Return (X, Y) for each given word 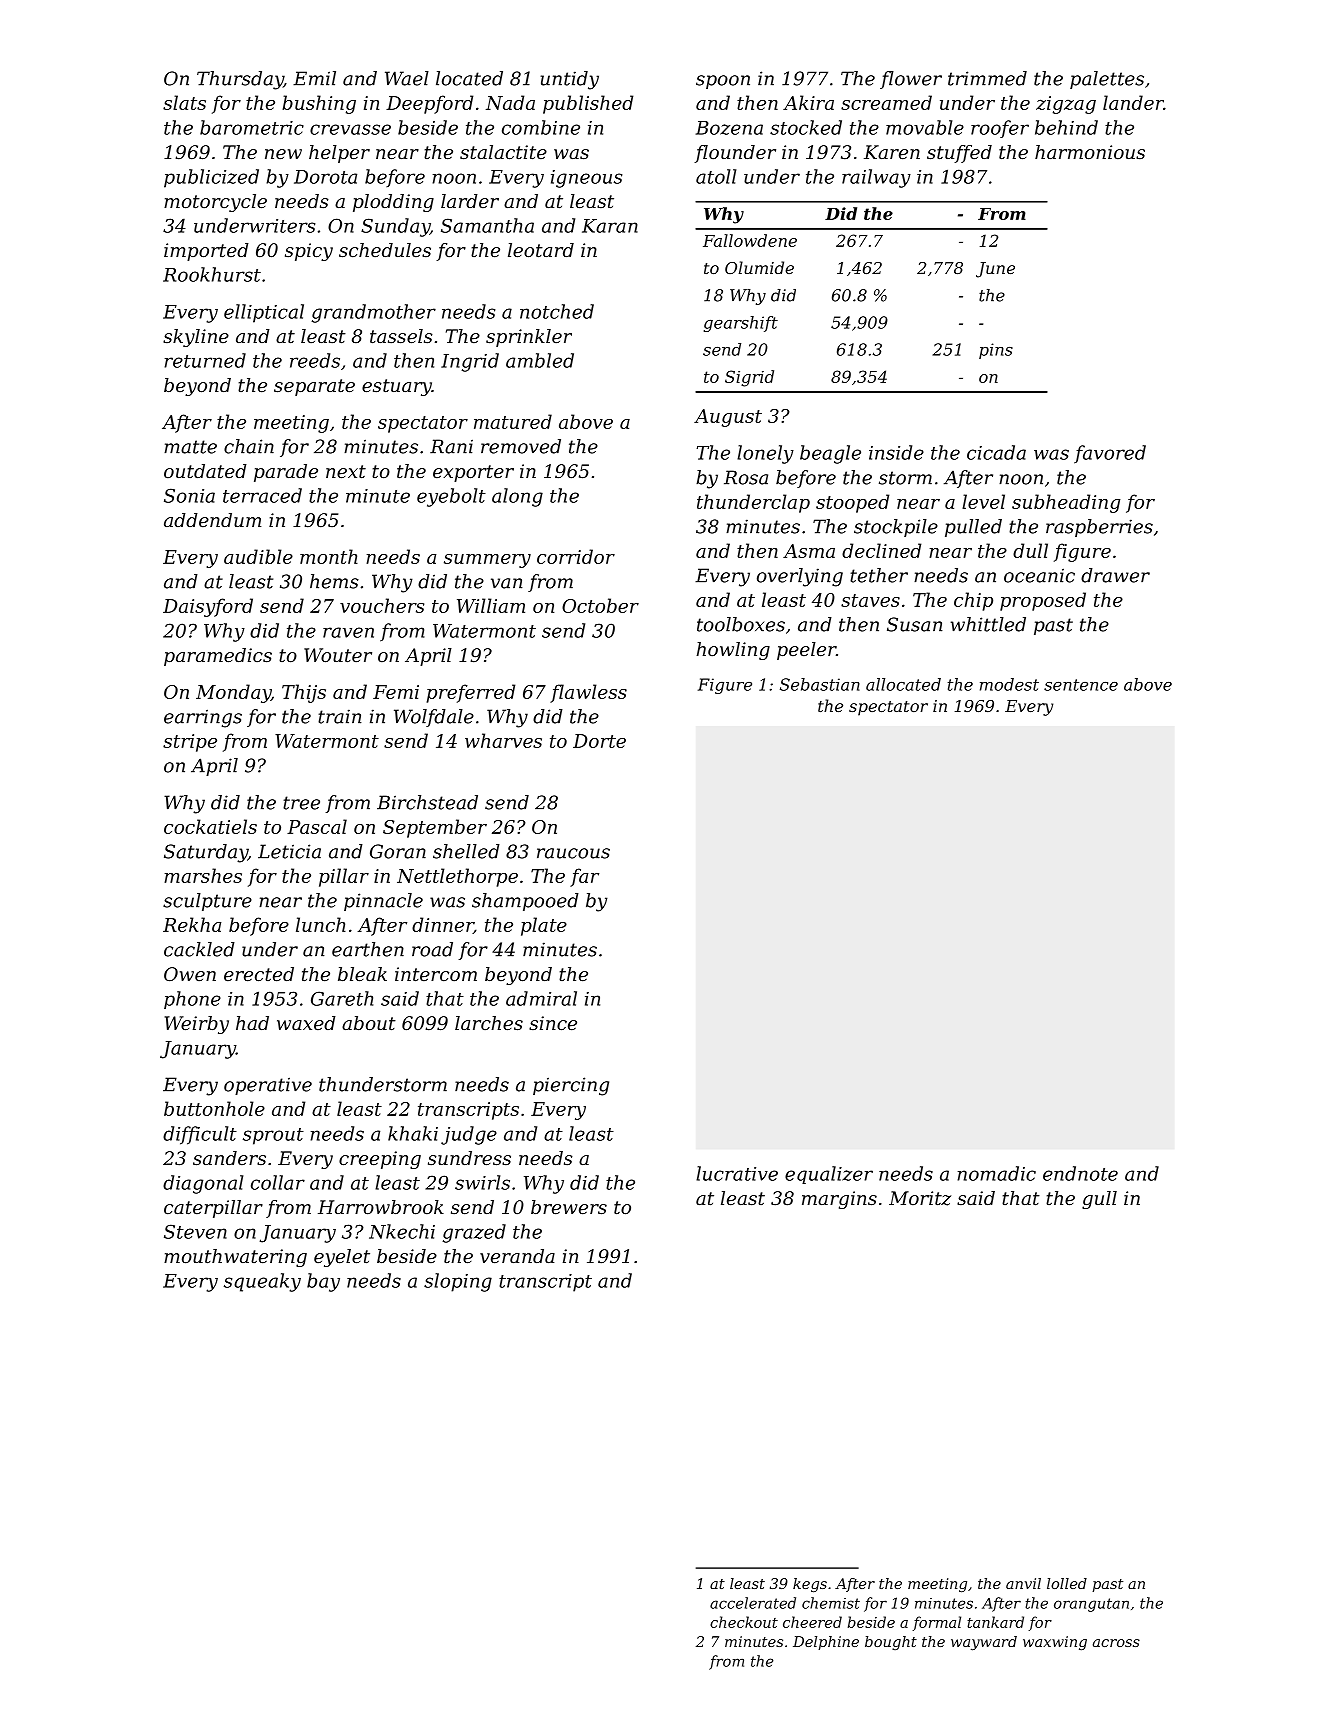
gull (1099, 1200)
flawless (588, 693)
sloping (458, 1282)
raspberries (1099, 528)
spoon (723, 82)
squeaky (262, 1282)
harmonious (1090, 152)
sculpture (207, 902)
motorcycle (215, 203)
